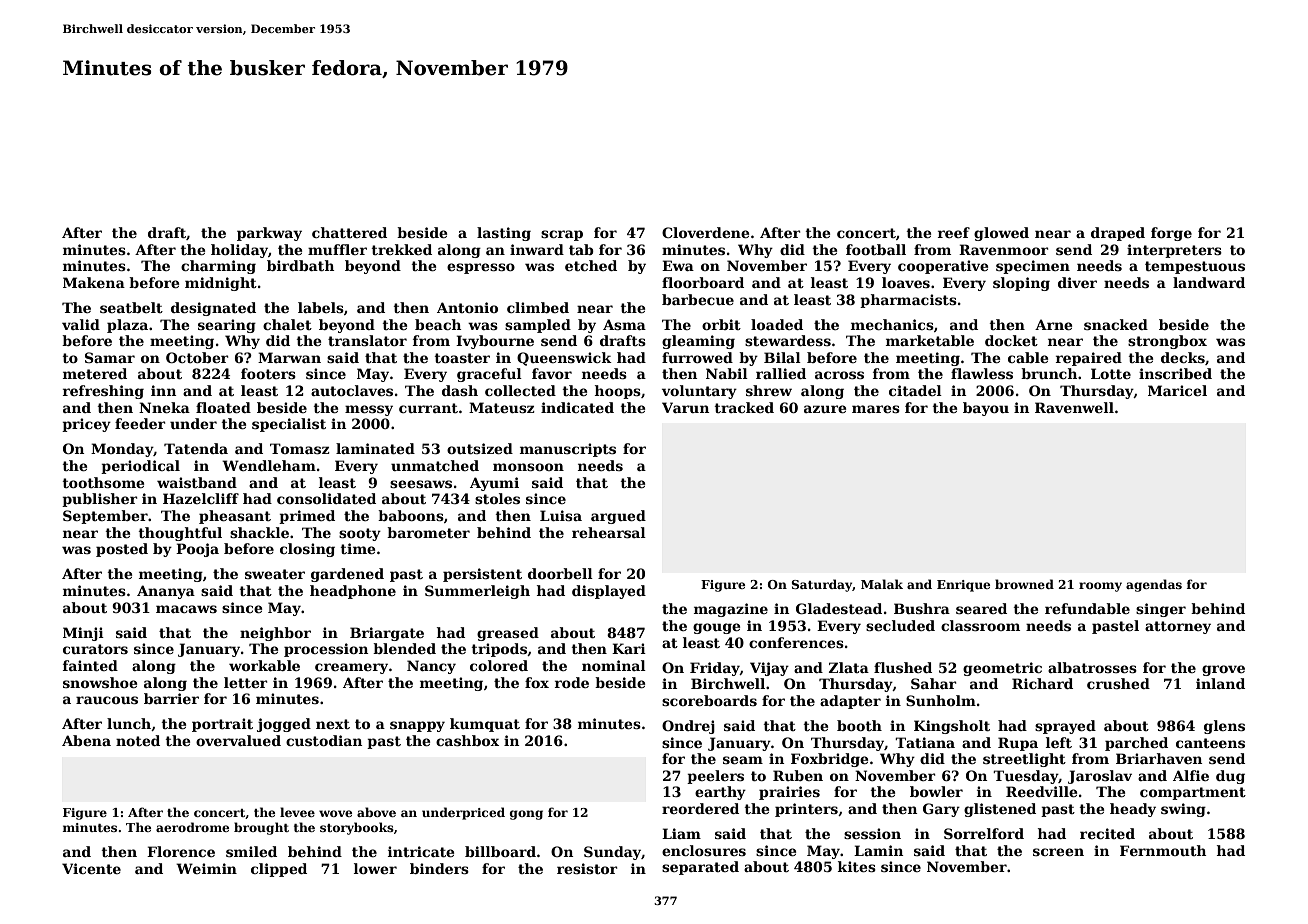 The height and width of the image is (924, 1308). What do you see at coordinates (337, 249) in the image?
I see `muffler` at bounding box center [337, 249].
